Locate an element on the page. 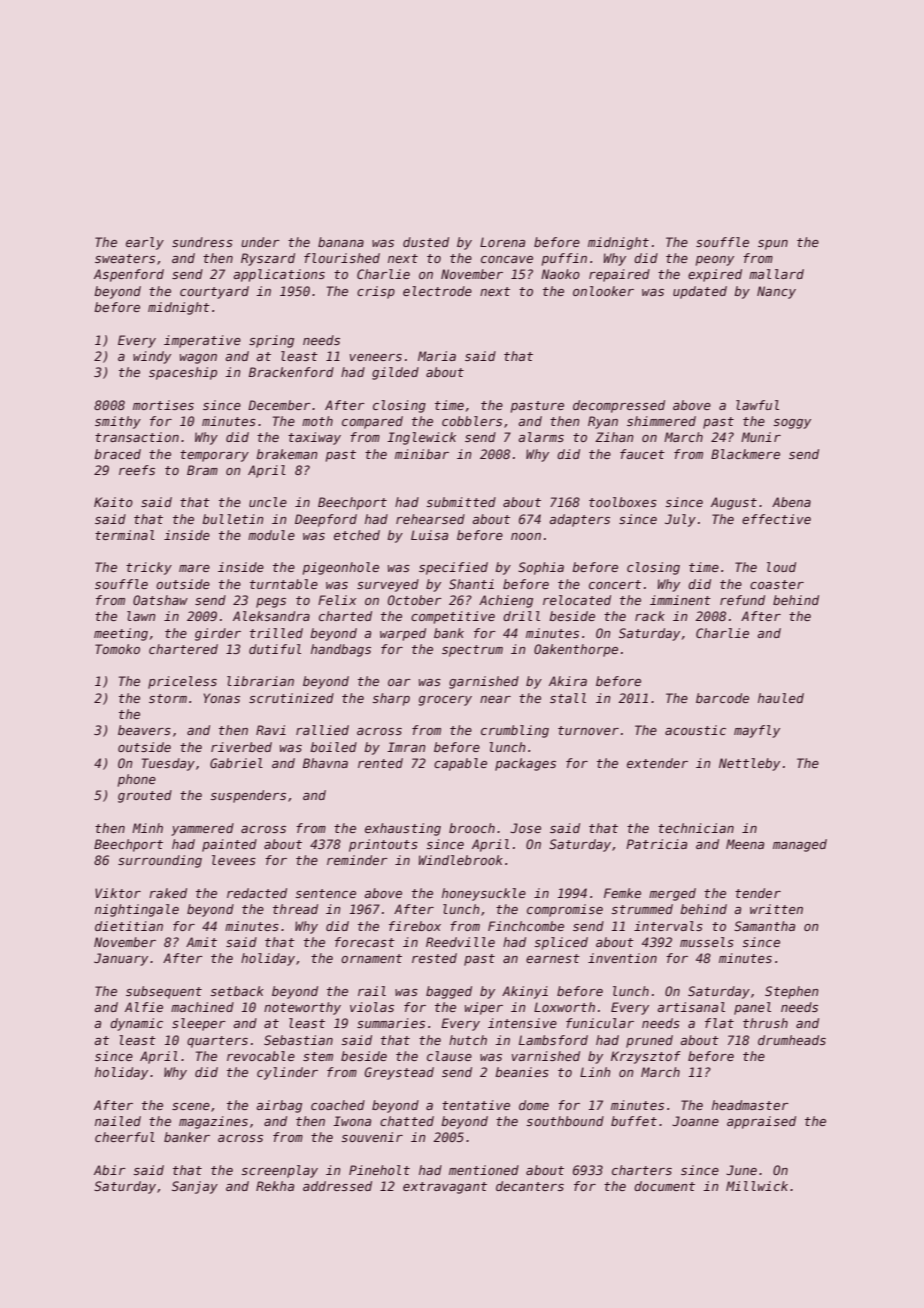 The height and width of the page is (1308, 924). Jose is located at coordinates (525, 828).
